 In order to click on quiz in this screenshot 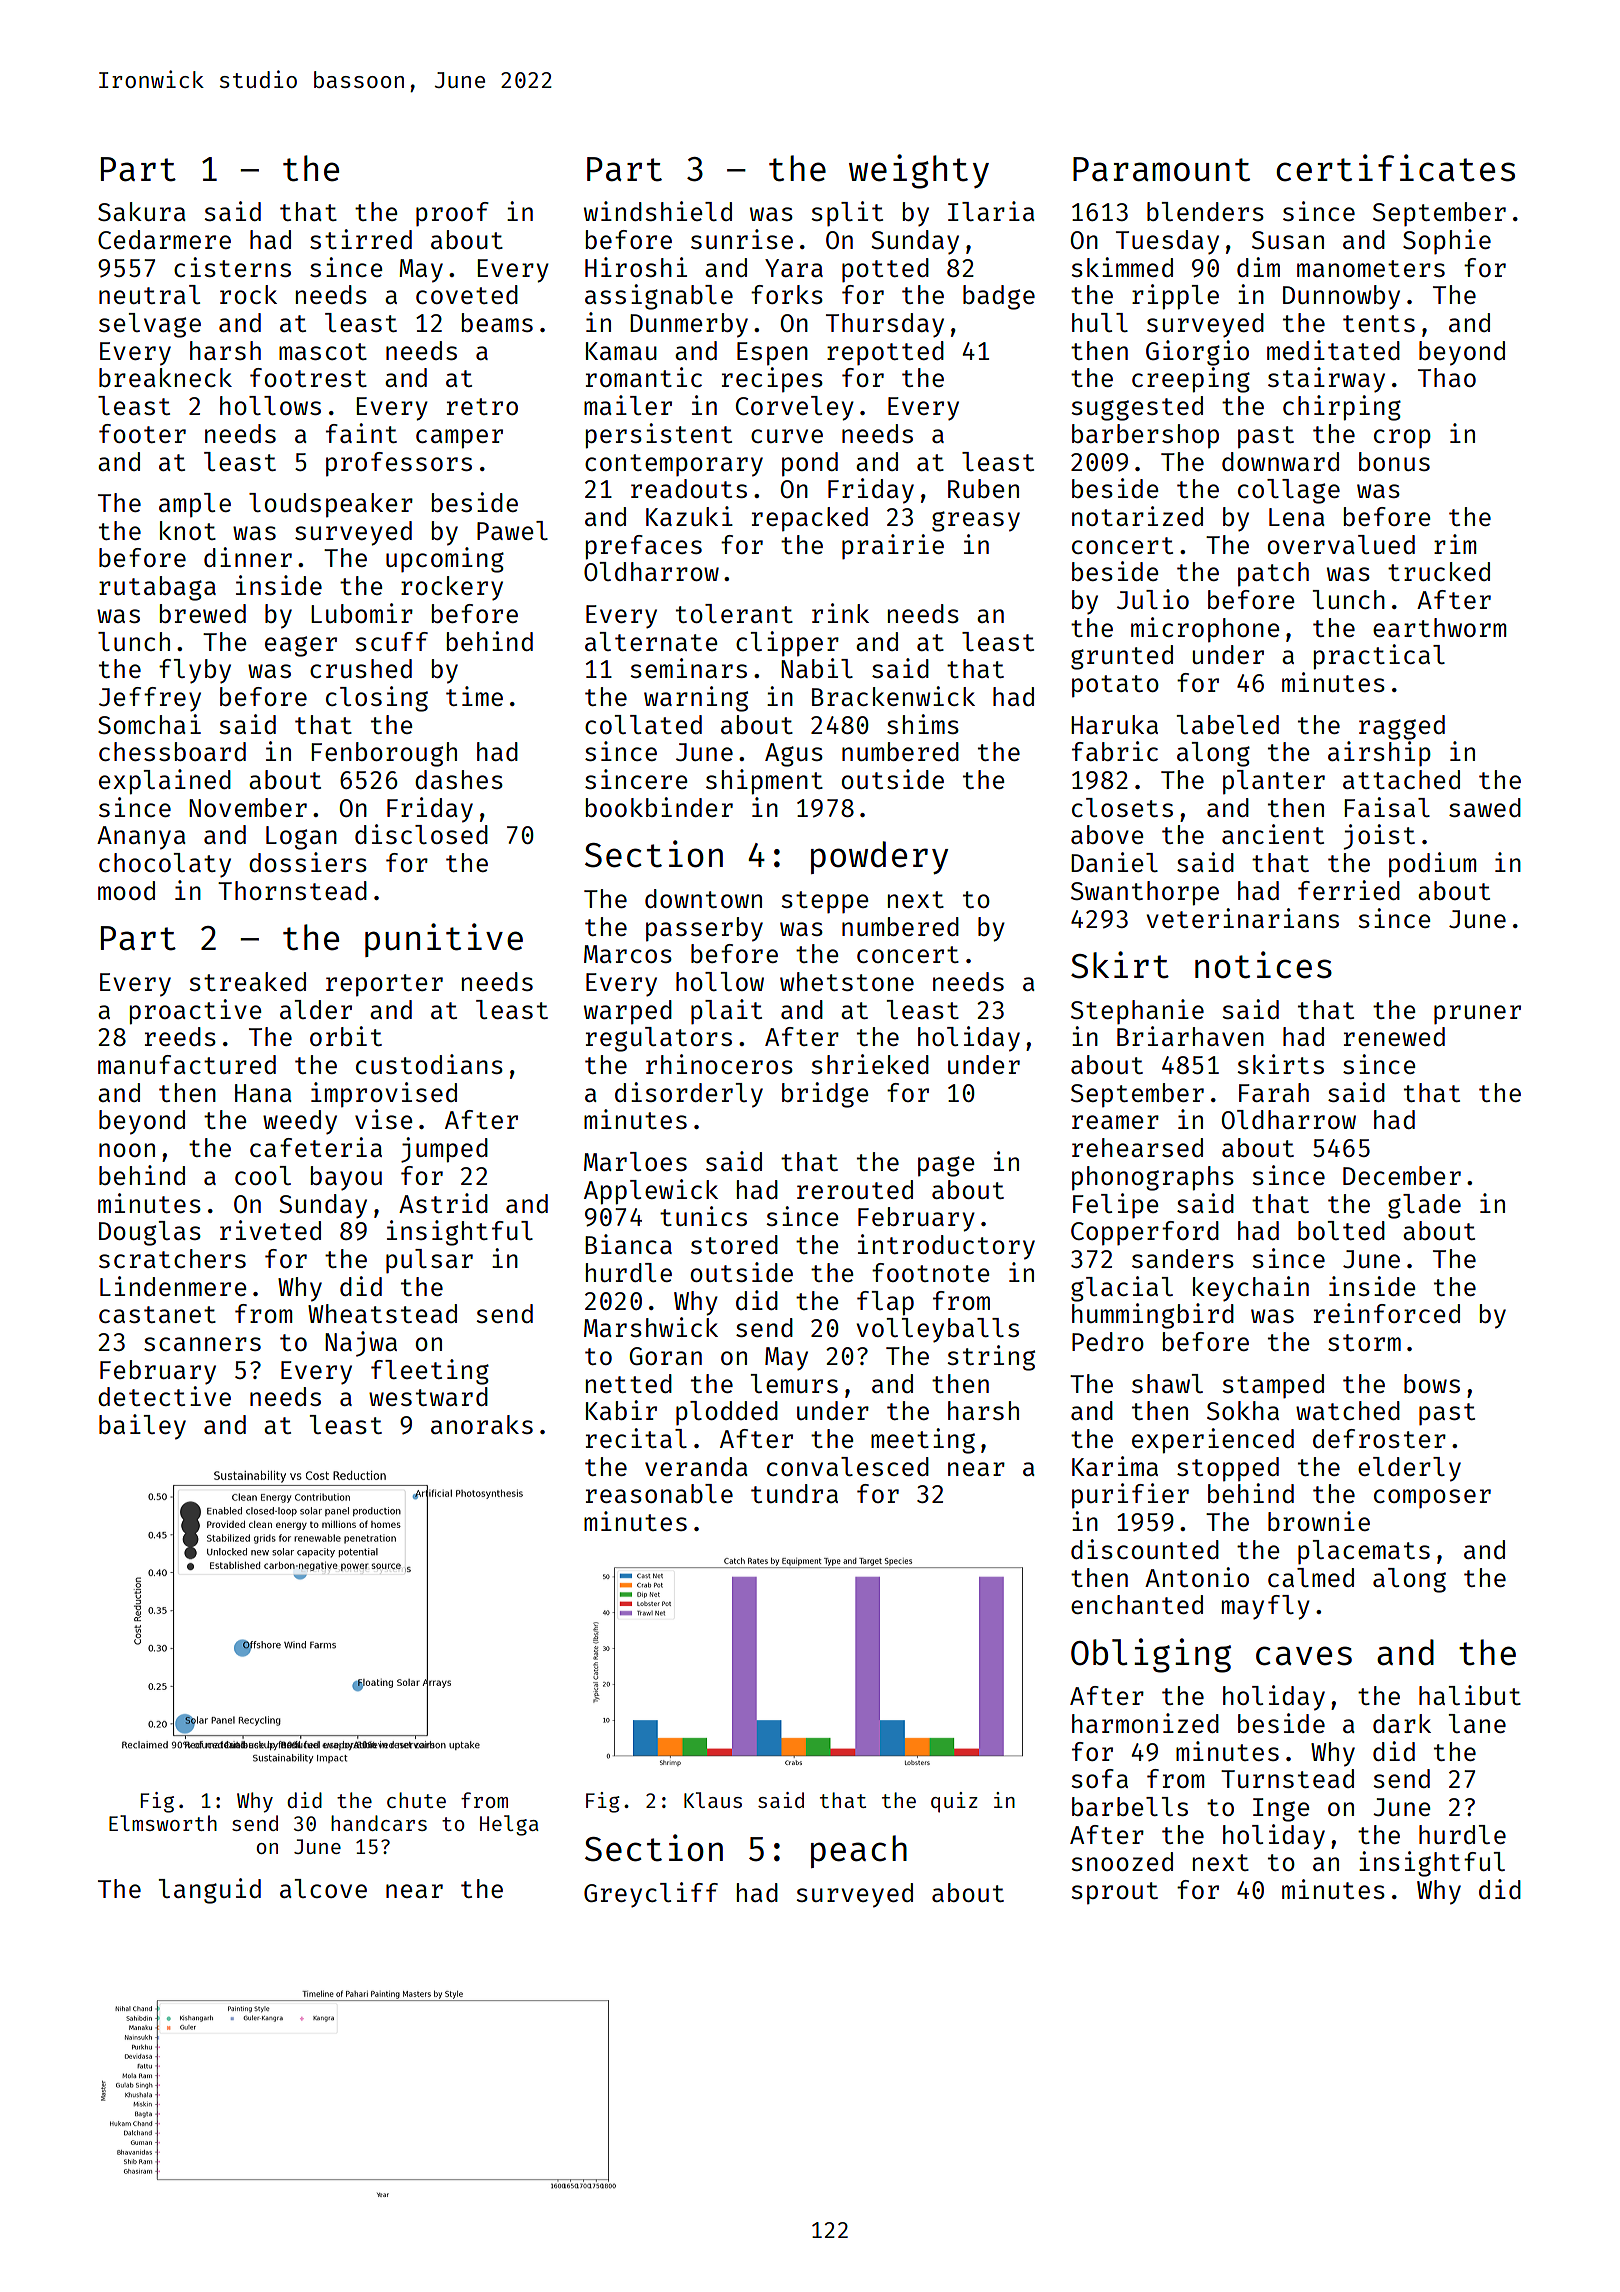, I will do `click(954, 1802)`.
